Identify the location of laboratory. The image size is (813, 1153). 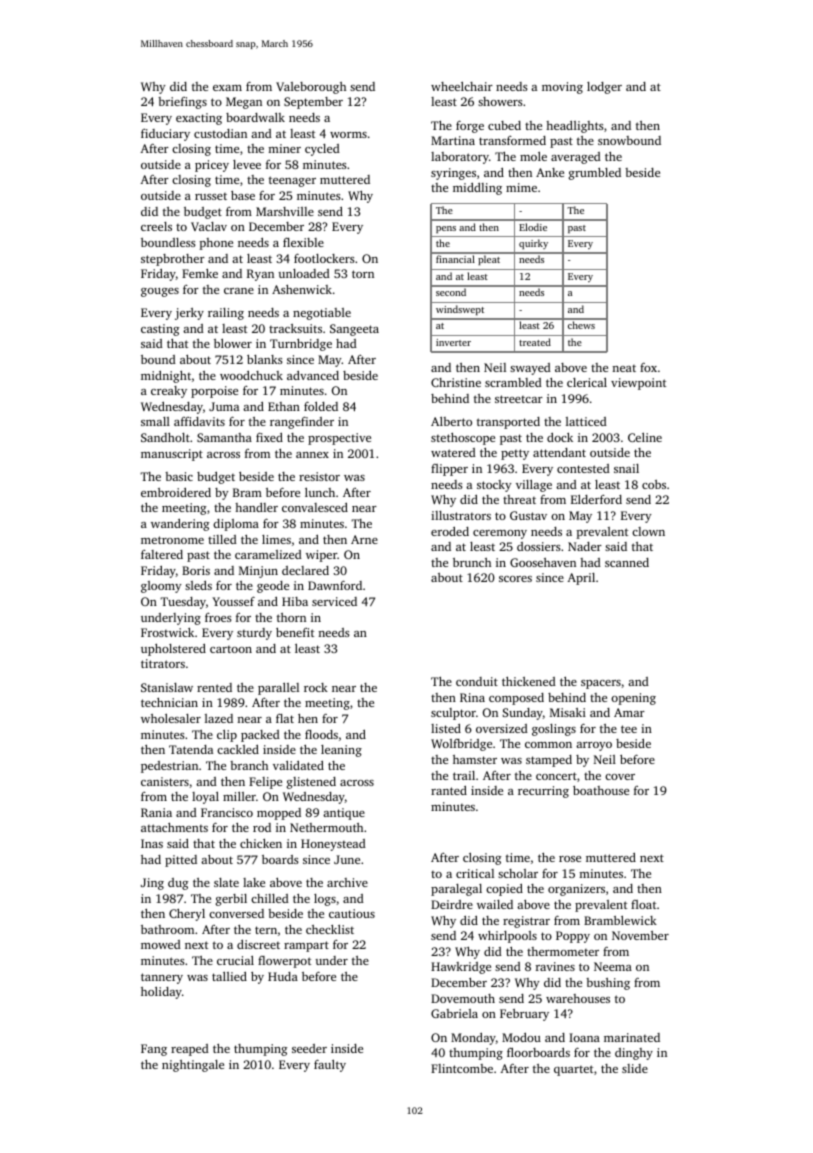
(460, 158).
